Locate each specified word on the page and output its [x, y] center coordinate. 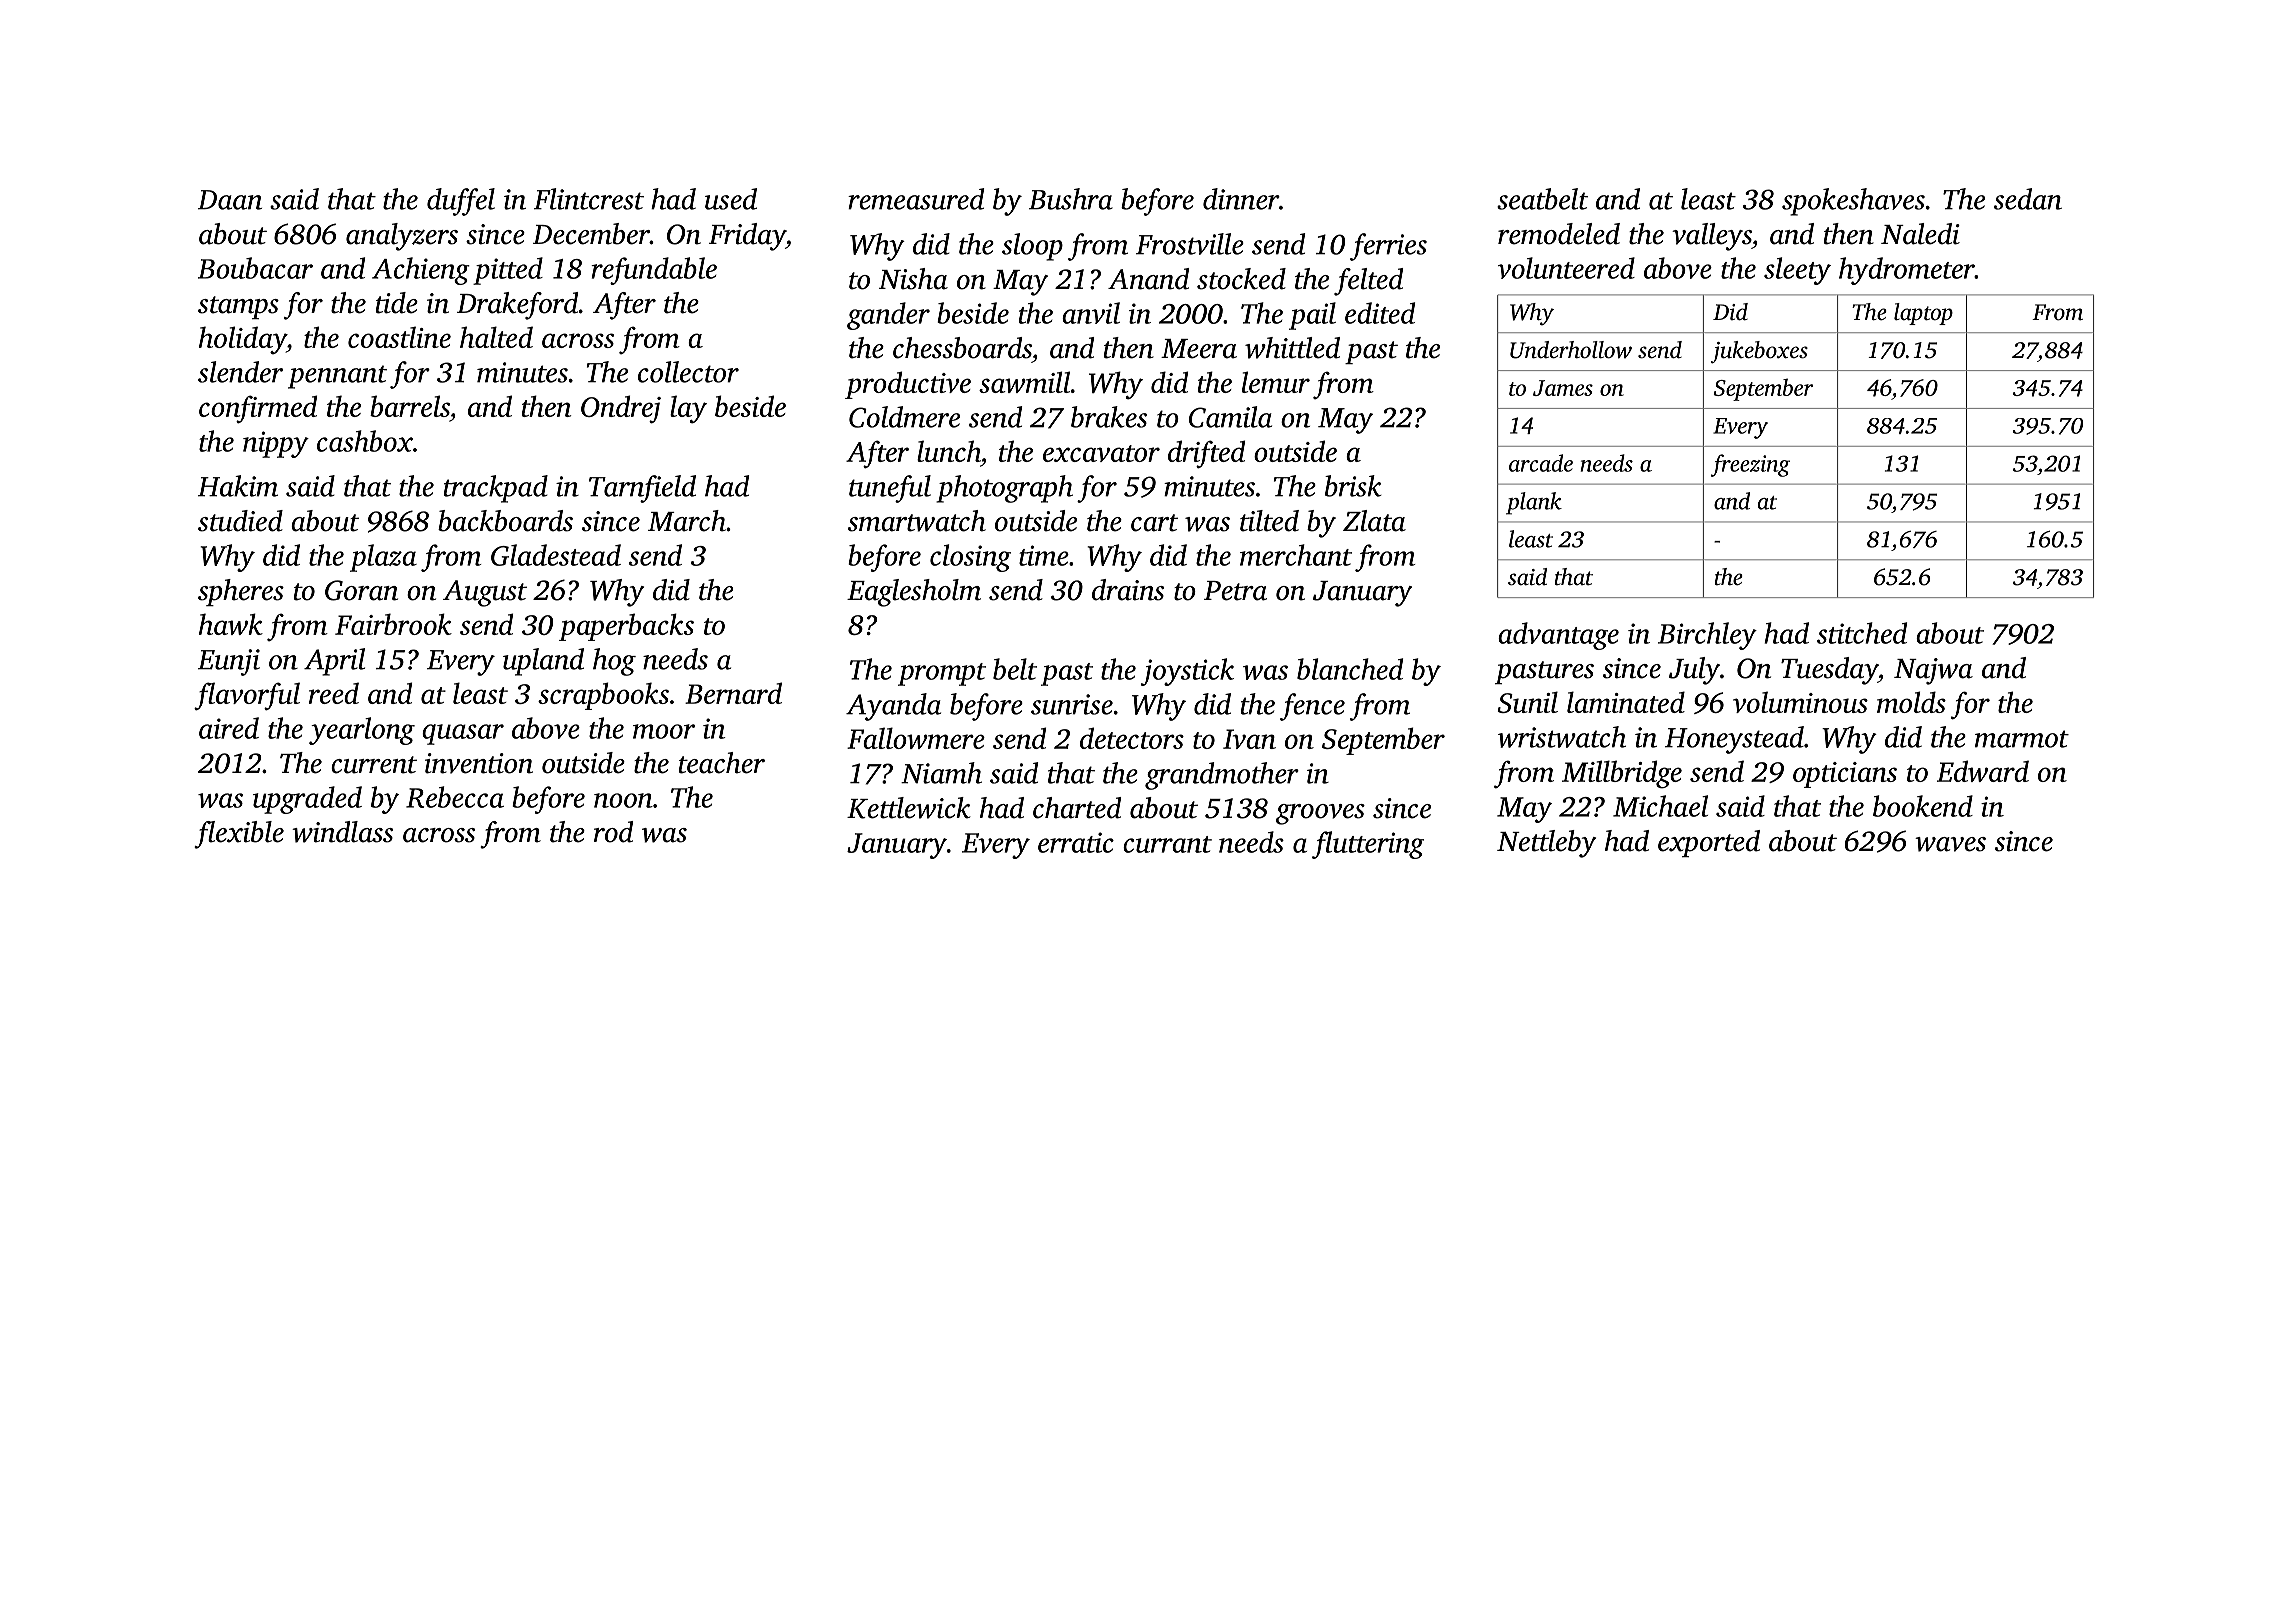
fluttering [1368, 845]
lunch [949, 451]
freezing [1750, 465]
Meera [1199, 349]
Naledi [1920, 234]
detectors [1132, 738]
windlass [342, 832]
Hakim [238, 486]
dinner [1241, 199]
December [591, 234]
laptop [1923, 314]
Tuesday [1829, 671]
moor [664, 731]
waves [1950, 844]
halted [496, 337]
